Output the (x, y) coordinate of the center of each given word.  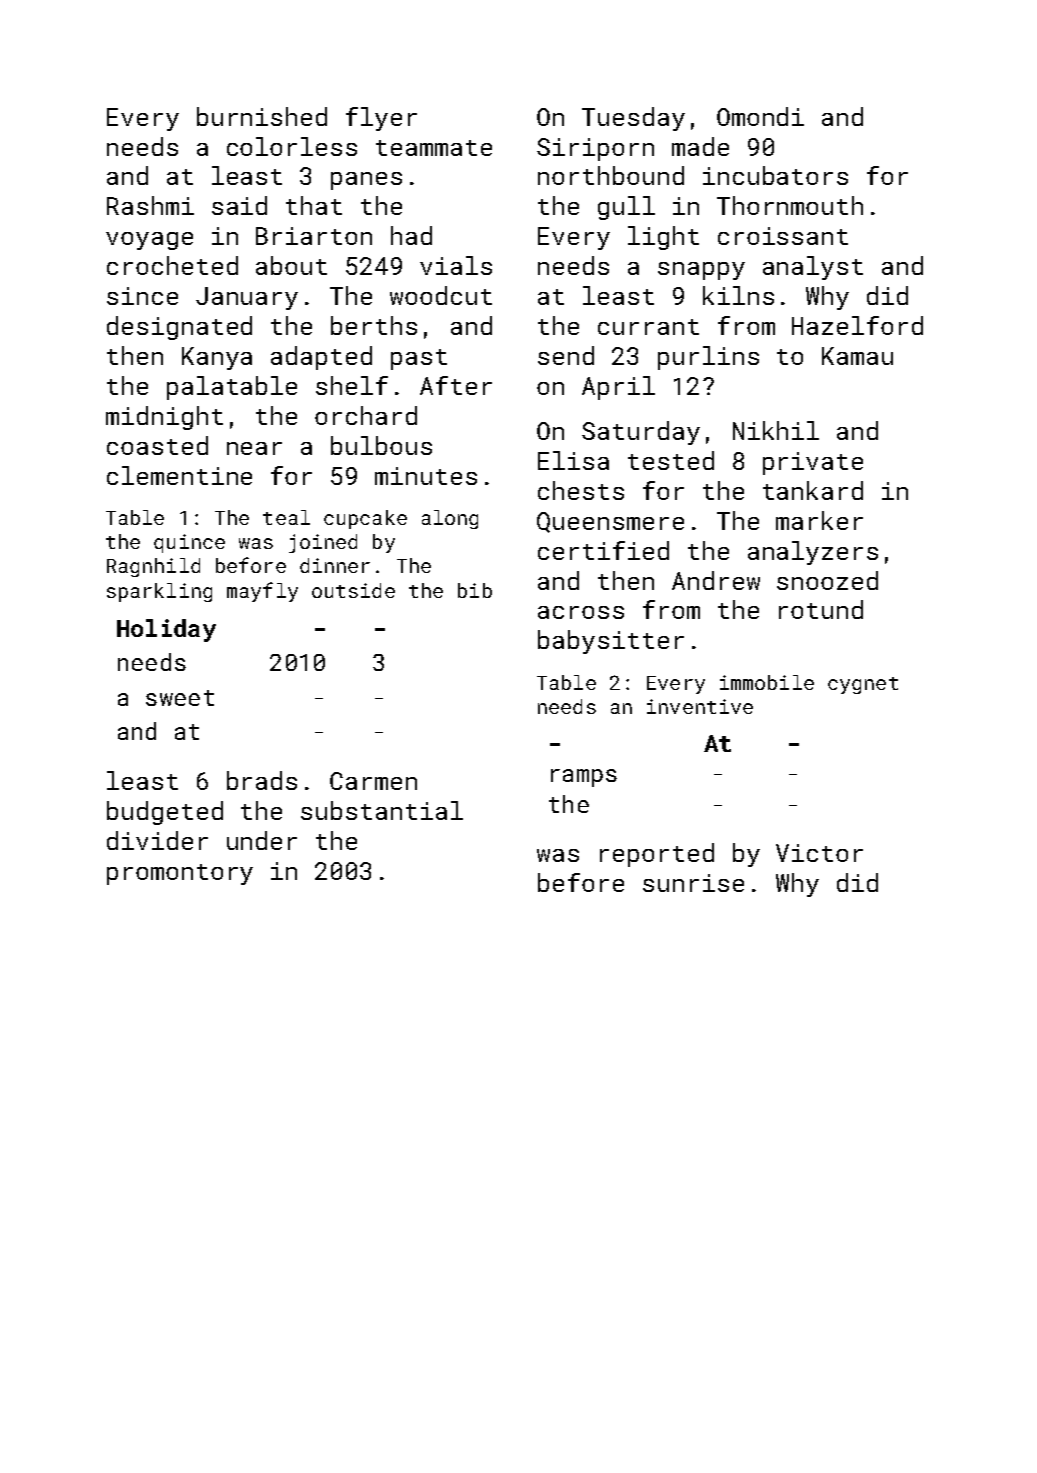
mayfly (262, 592)
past (419, 359)
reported (657, 855)
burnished (262, 116)
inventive (700, 706)
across (581, 612)
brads (262, 780)
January (247, 298)
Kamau (857, 356)
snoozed (827, 580)
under (262, 840)
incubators (775, 175)
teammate (434, 148)
